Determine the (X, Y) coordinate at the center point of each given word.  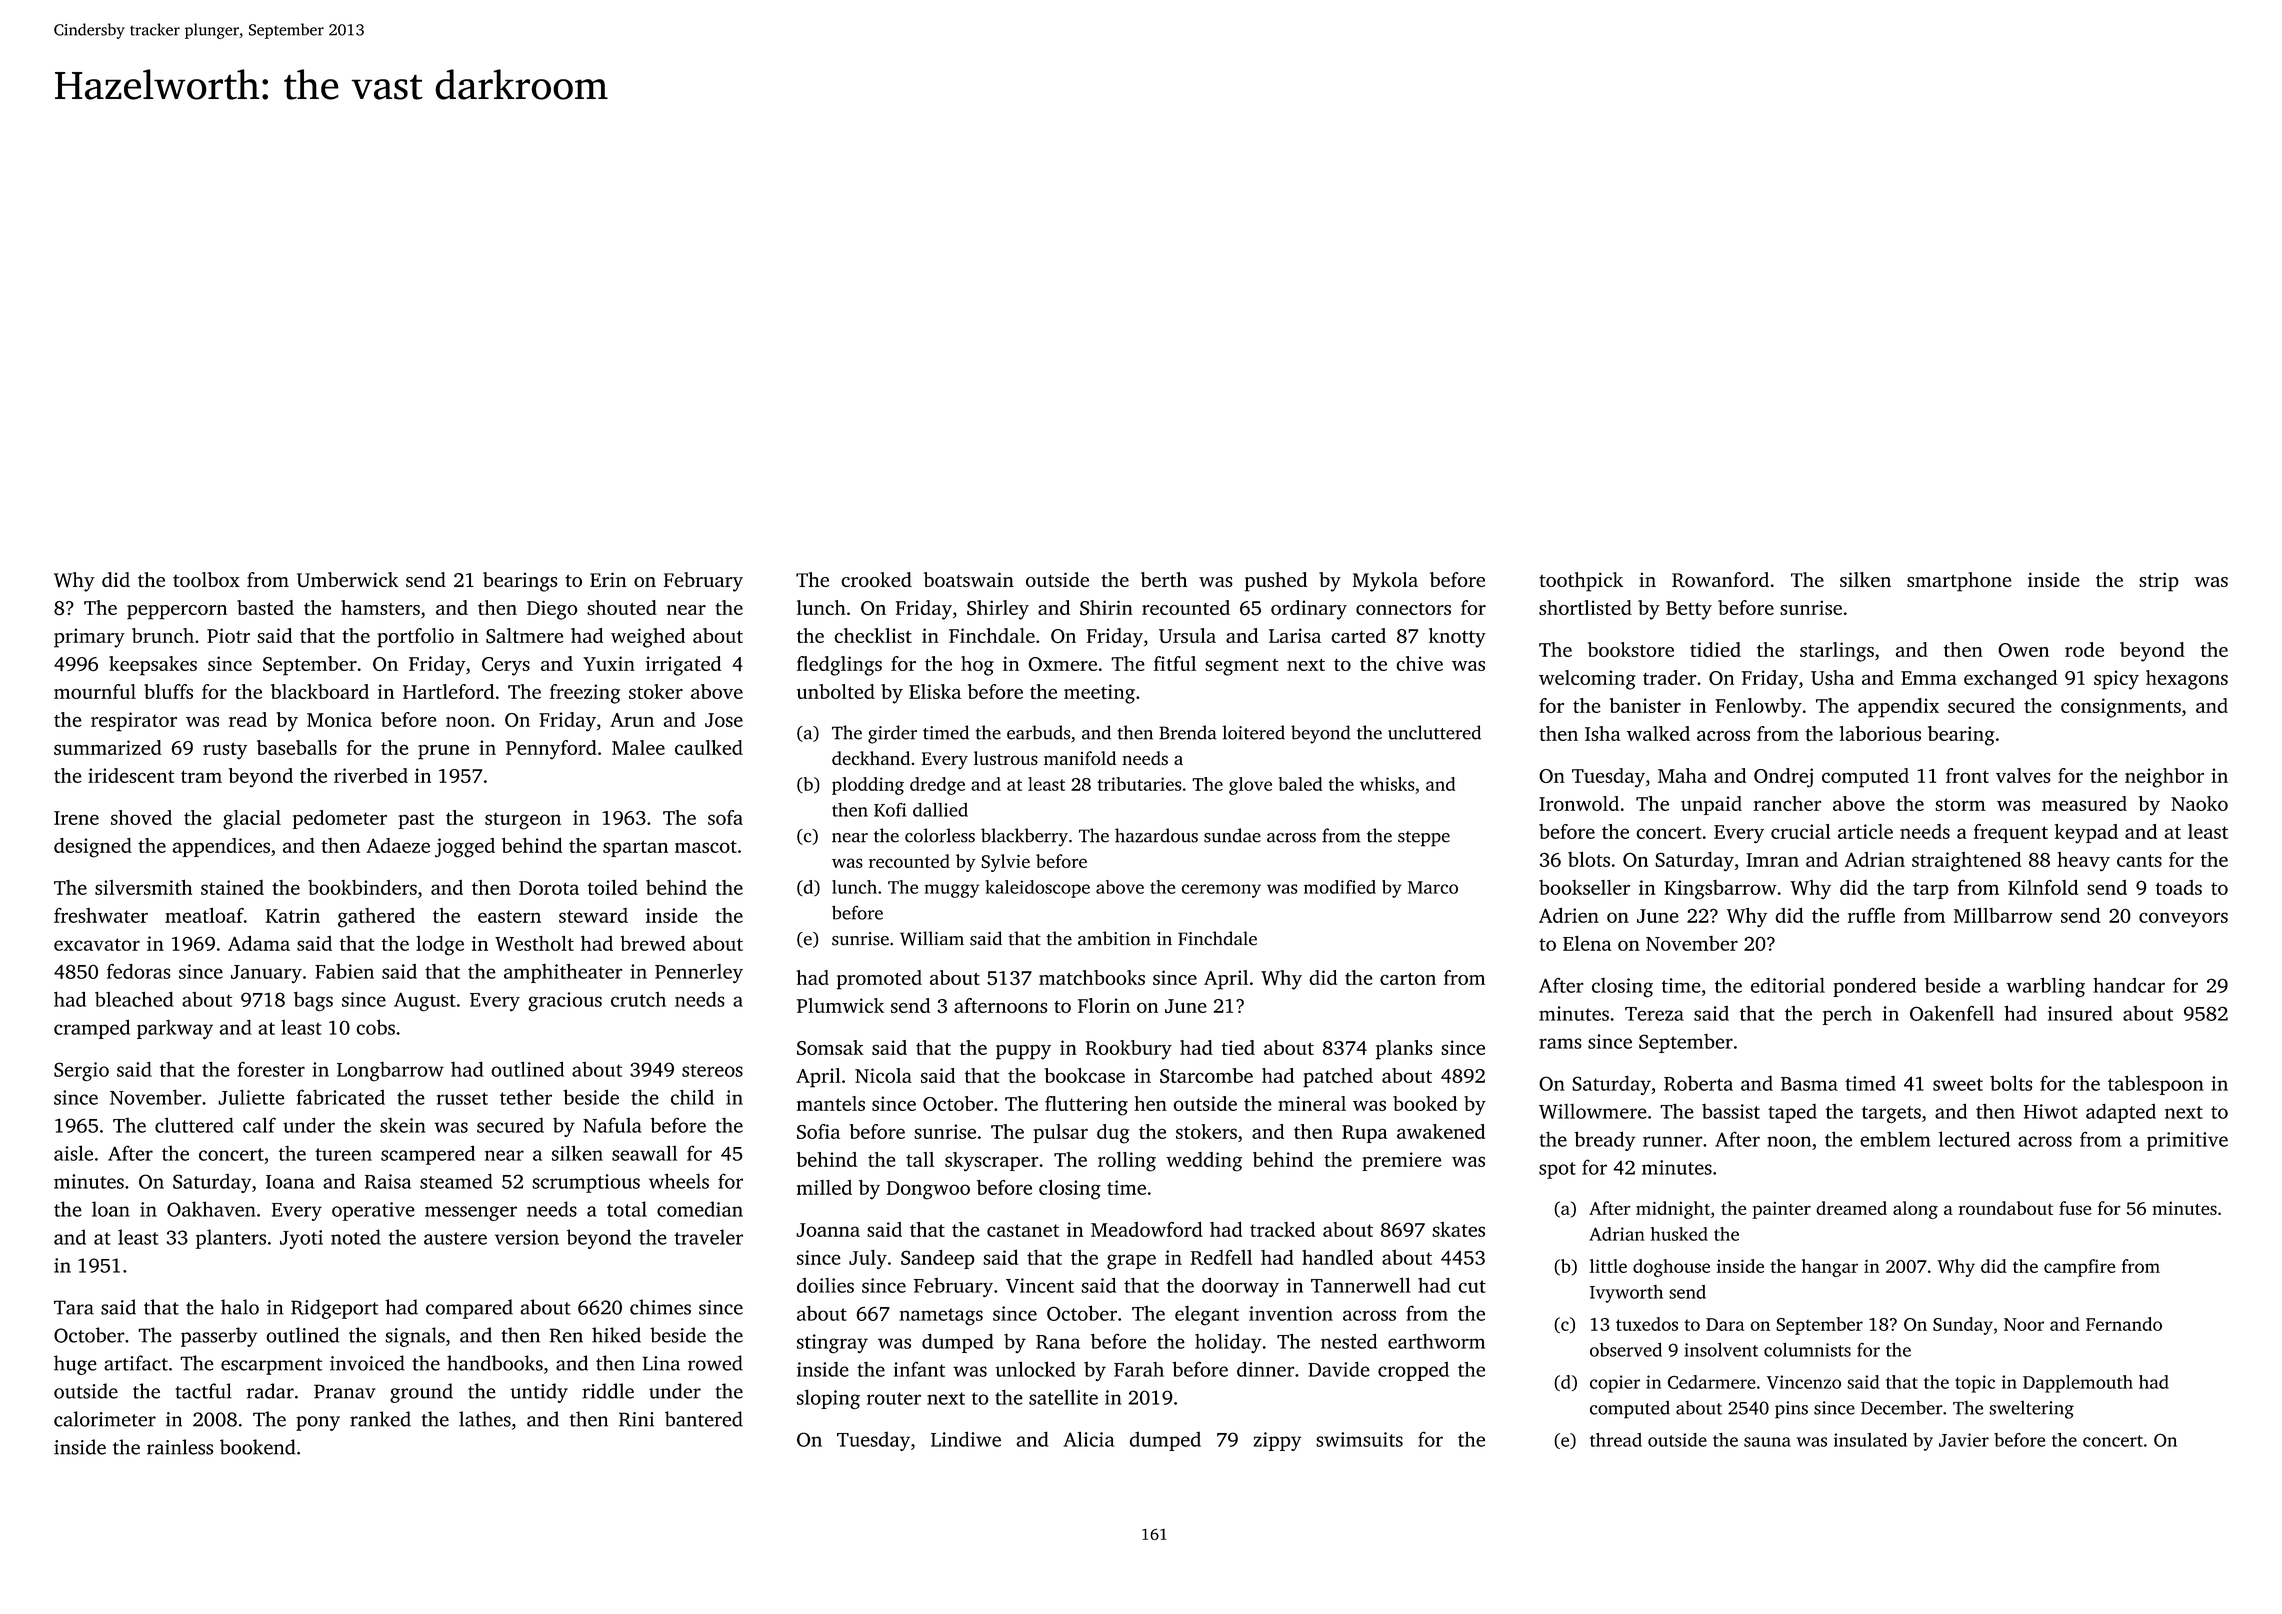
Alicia (1089, 1439)
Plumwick (840, 1005)
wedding (1204, 1162)
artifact (136, 1363)
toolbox (206, 579)
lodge (440, 946)
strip (2159, 582)
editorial (1788, 985)
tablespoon (2156, 1085)
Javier (1964, 1440)
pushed (1276, 582)
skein (403, 1125)
